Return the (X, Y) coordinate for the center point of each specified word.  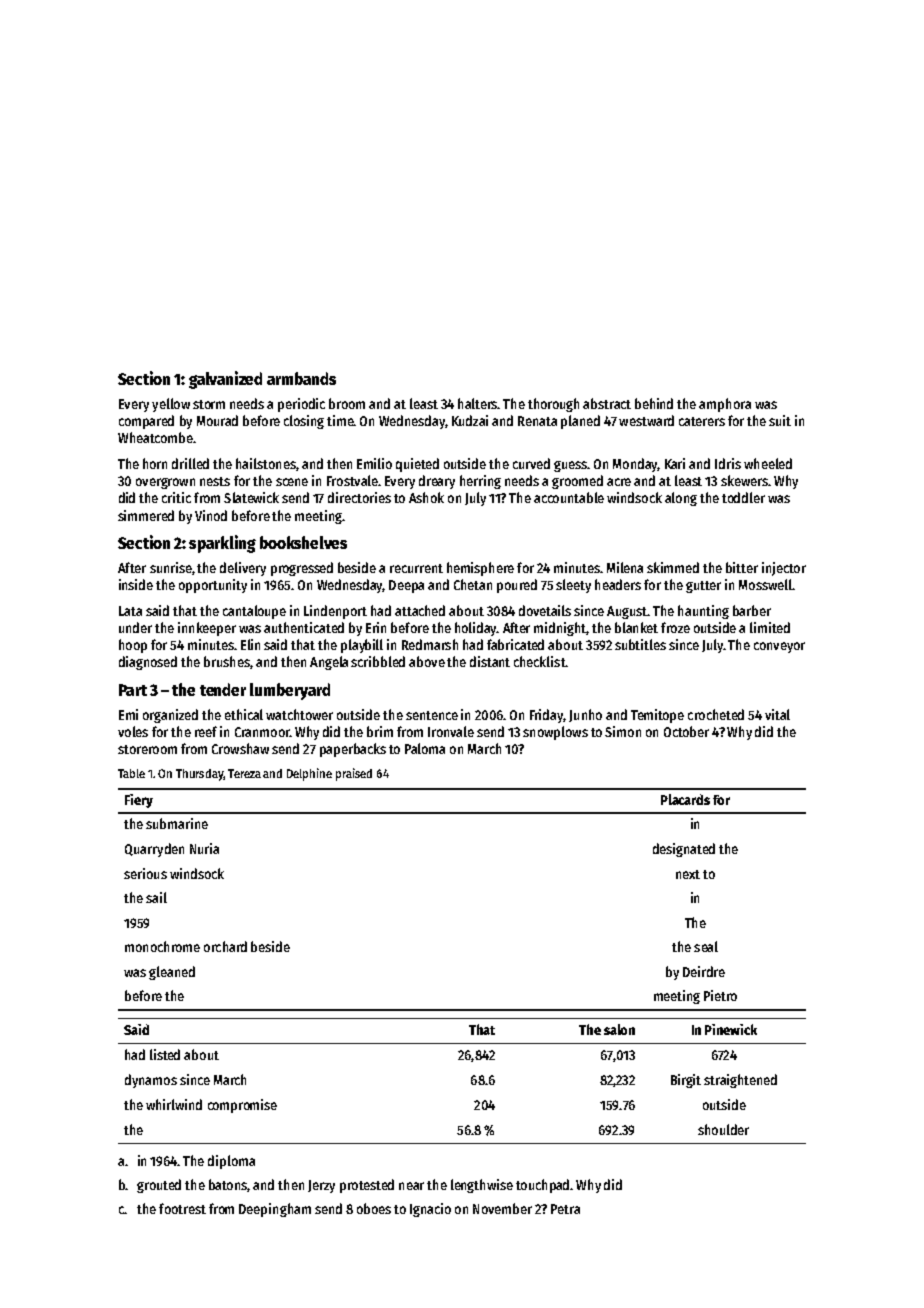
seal (706, 946)
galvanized (225, 380)
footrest (182, 1208)
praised (354, 774)
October (686, 731)
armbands (301, 378)
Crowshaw (240, 748)
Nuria (204, 848)
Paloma (425, 748)
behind (654, 403)
